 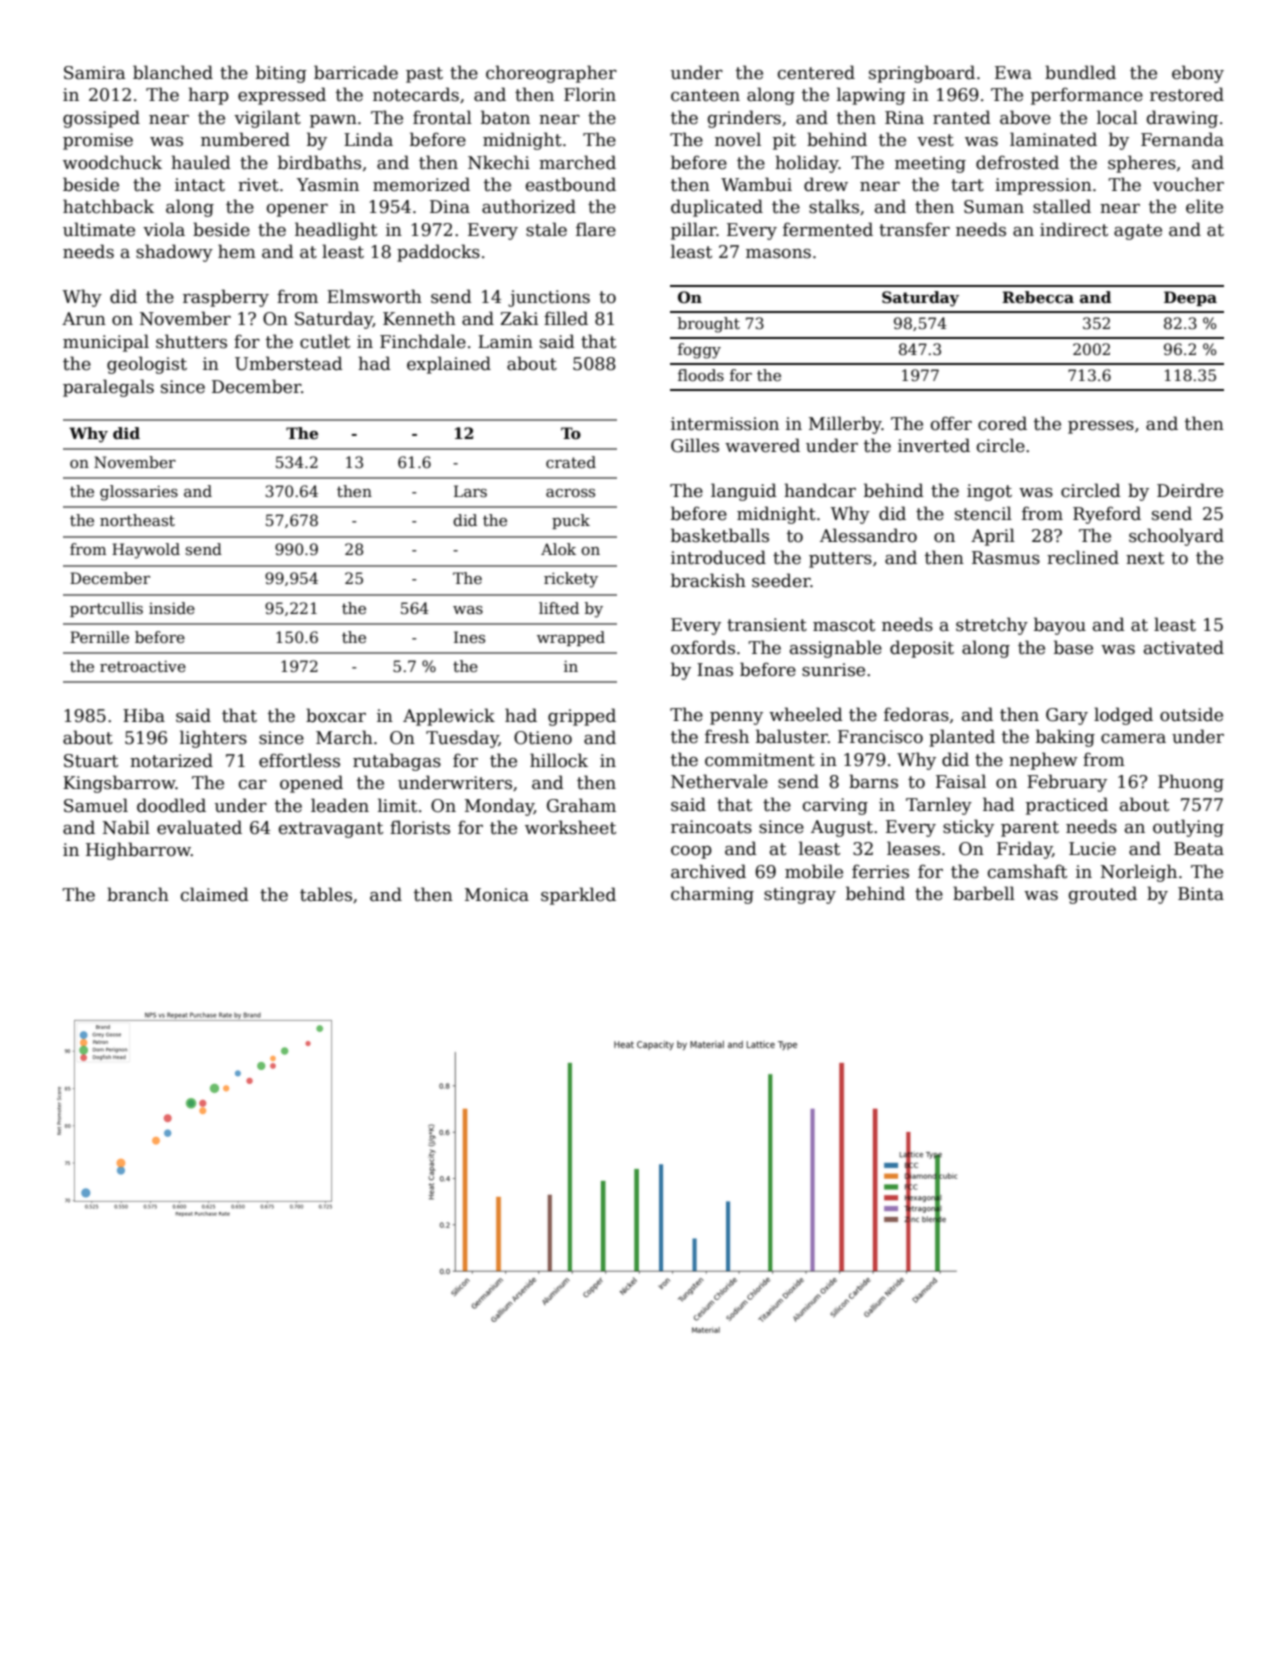 What do you see at coordinates (215, 894) in the image?
I see `claimed` at bounding box center [215, 894].
